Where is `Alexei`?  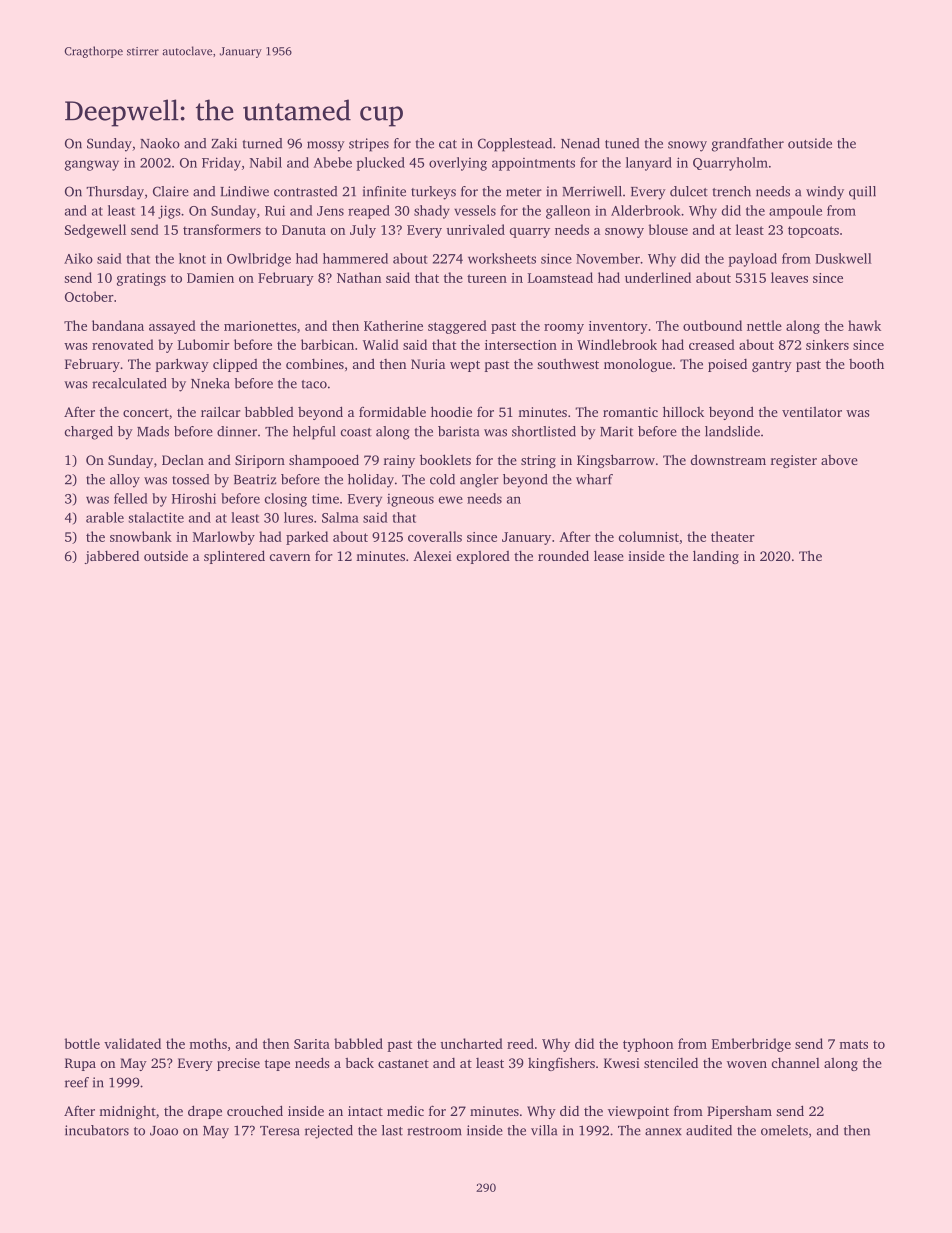
Alexei is located at coordinates (432, 556).
